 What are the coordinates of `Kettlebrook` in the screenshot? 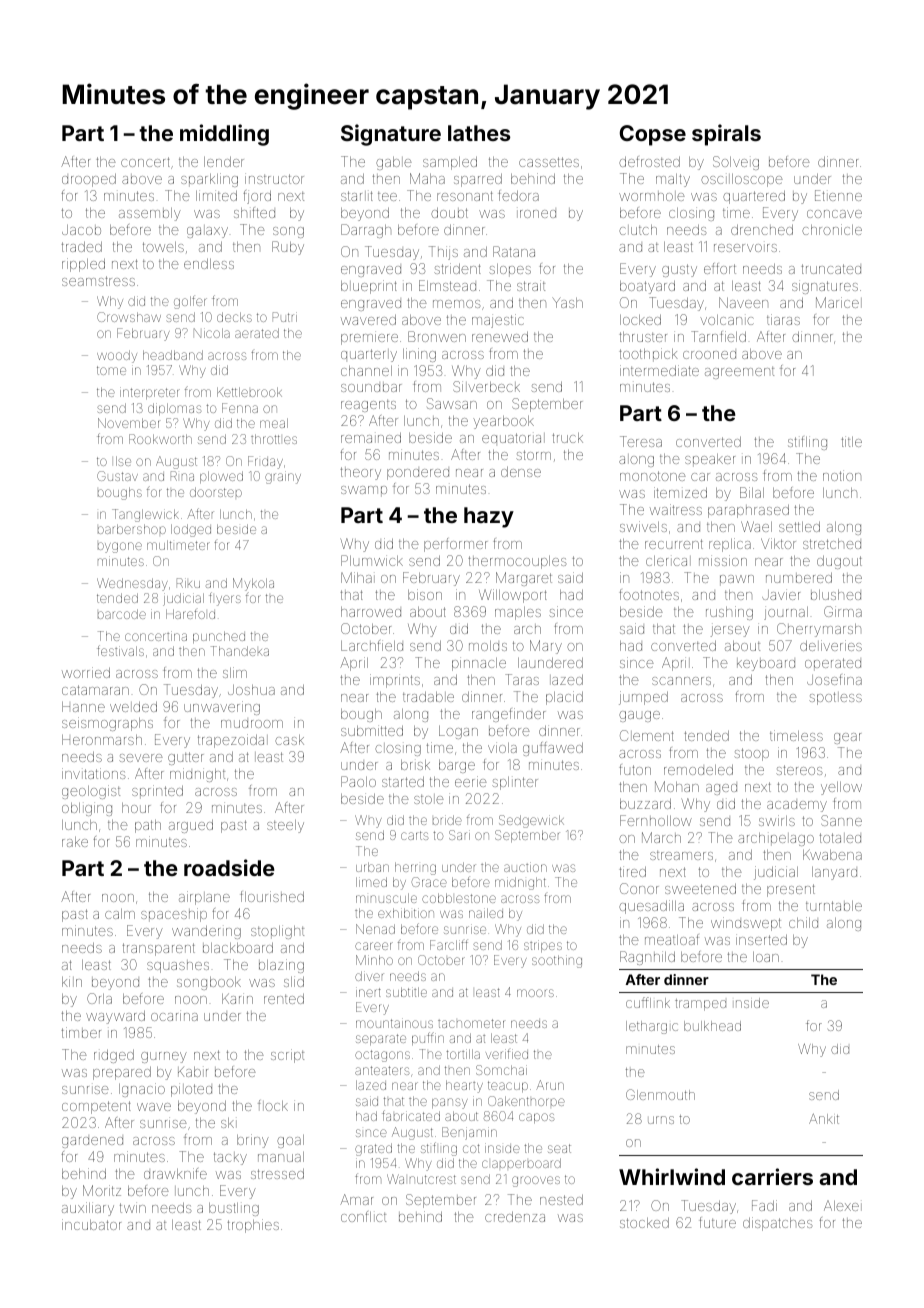 It's located at (249, 392).
